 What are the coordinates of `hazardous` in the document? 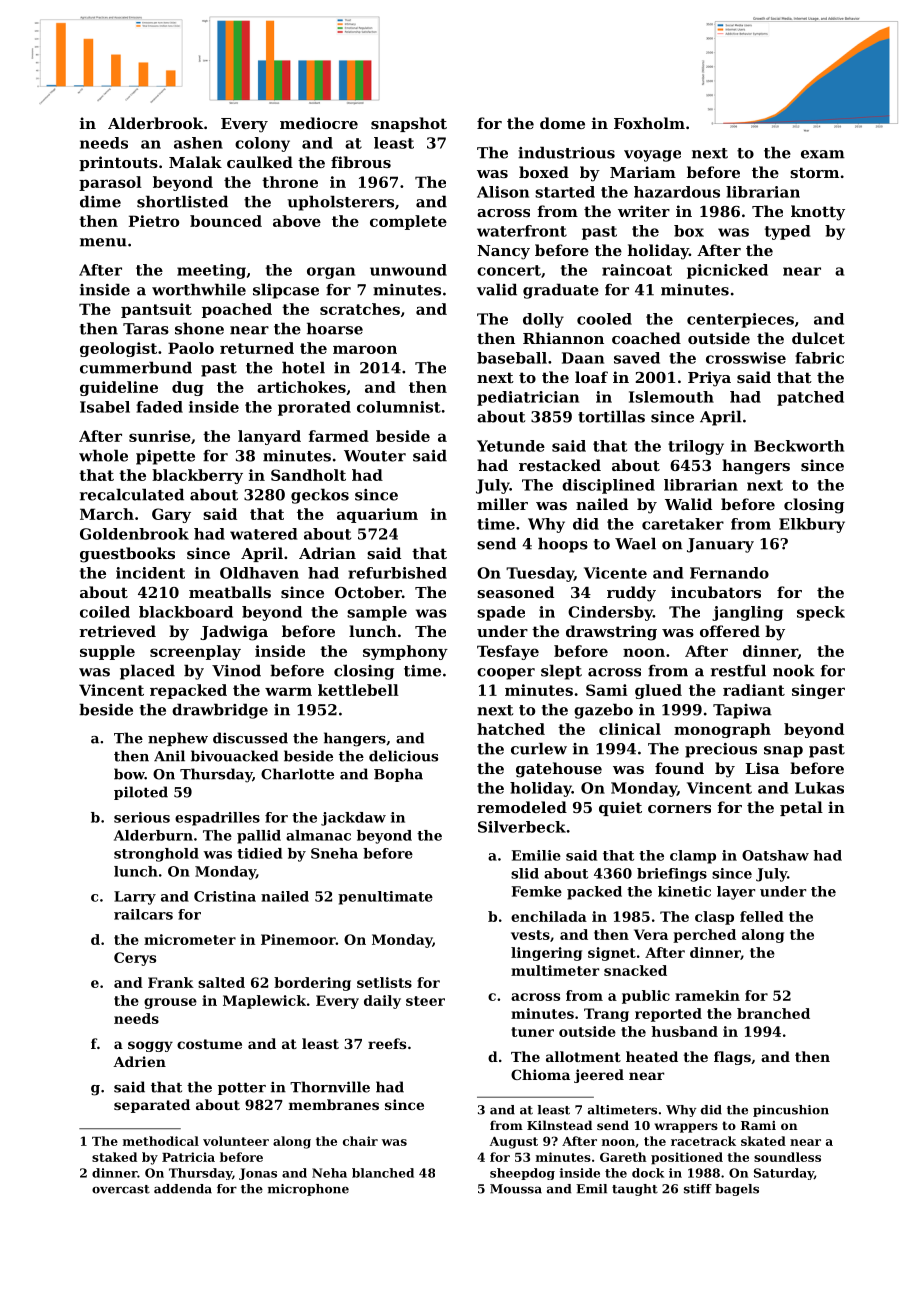 It's located at (677, 192).
